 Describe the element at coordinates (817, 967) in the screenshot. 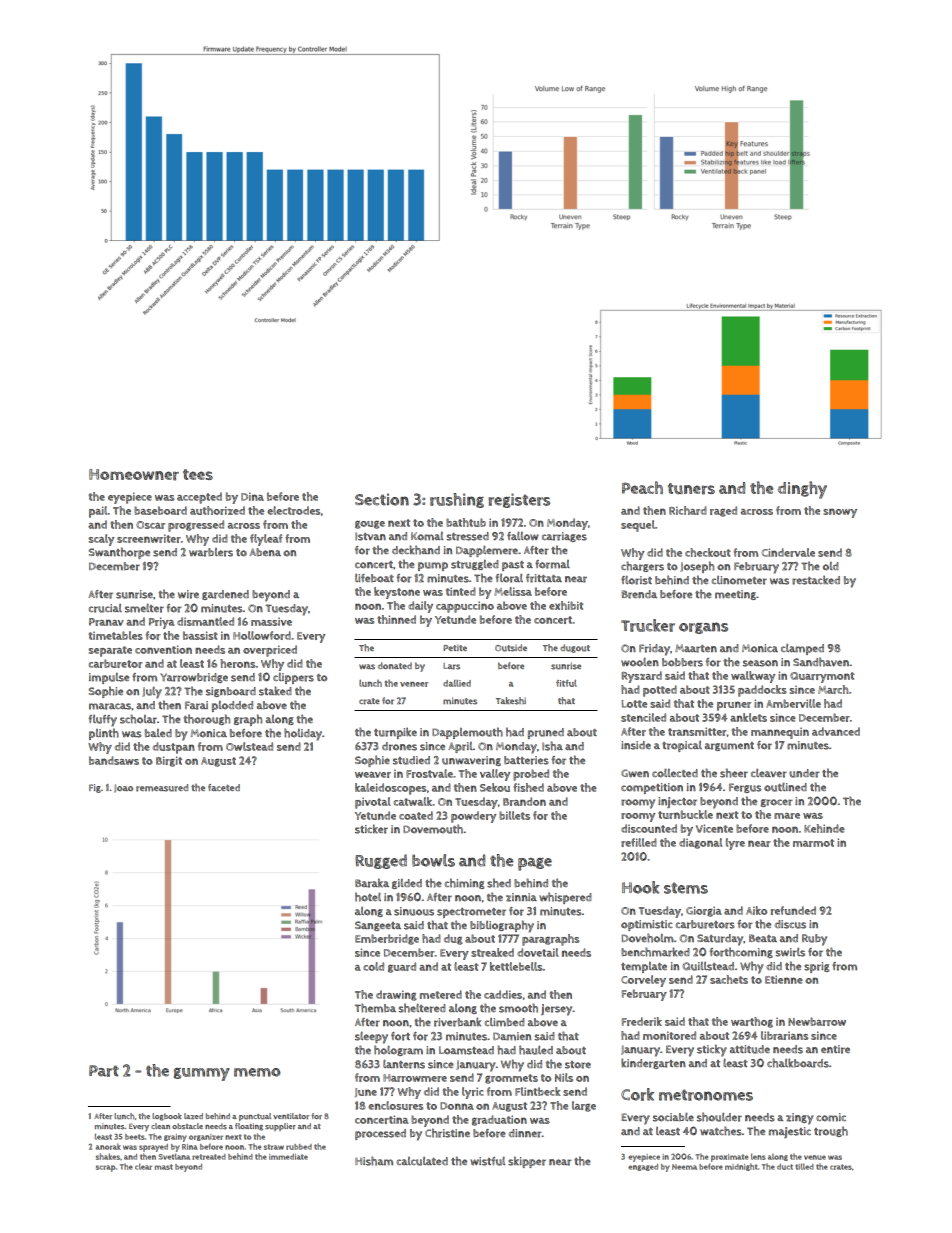

I see `sprig` at that location.
